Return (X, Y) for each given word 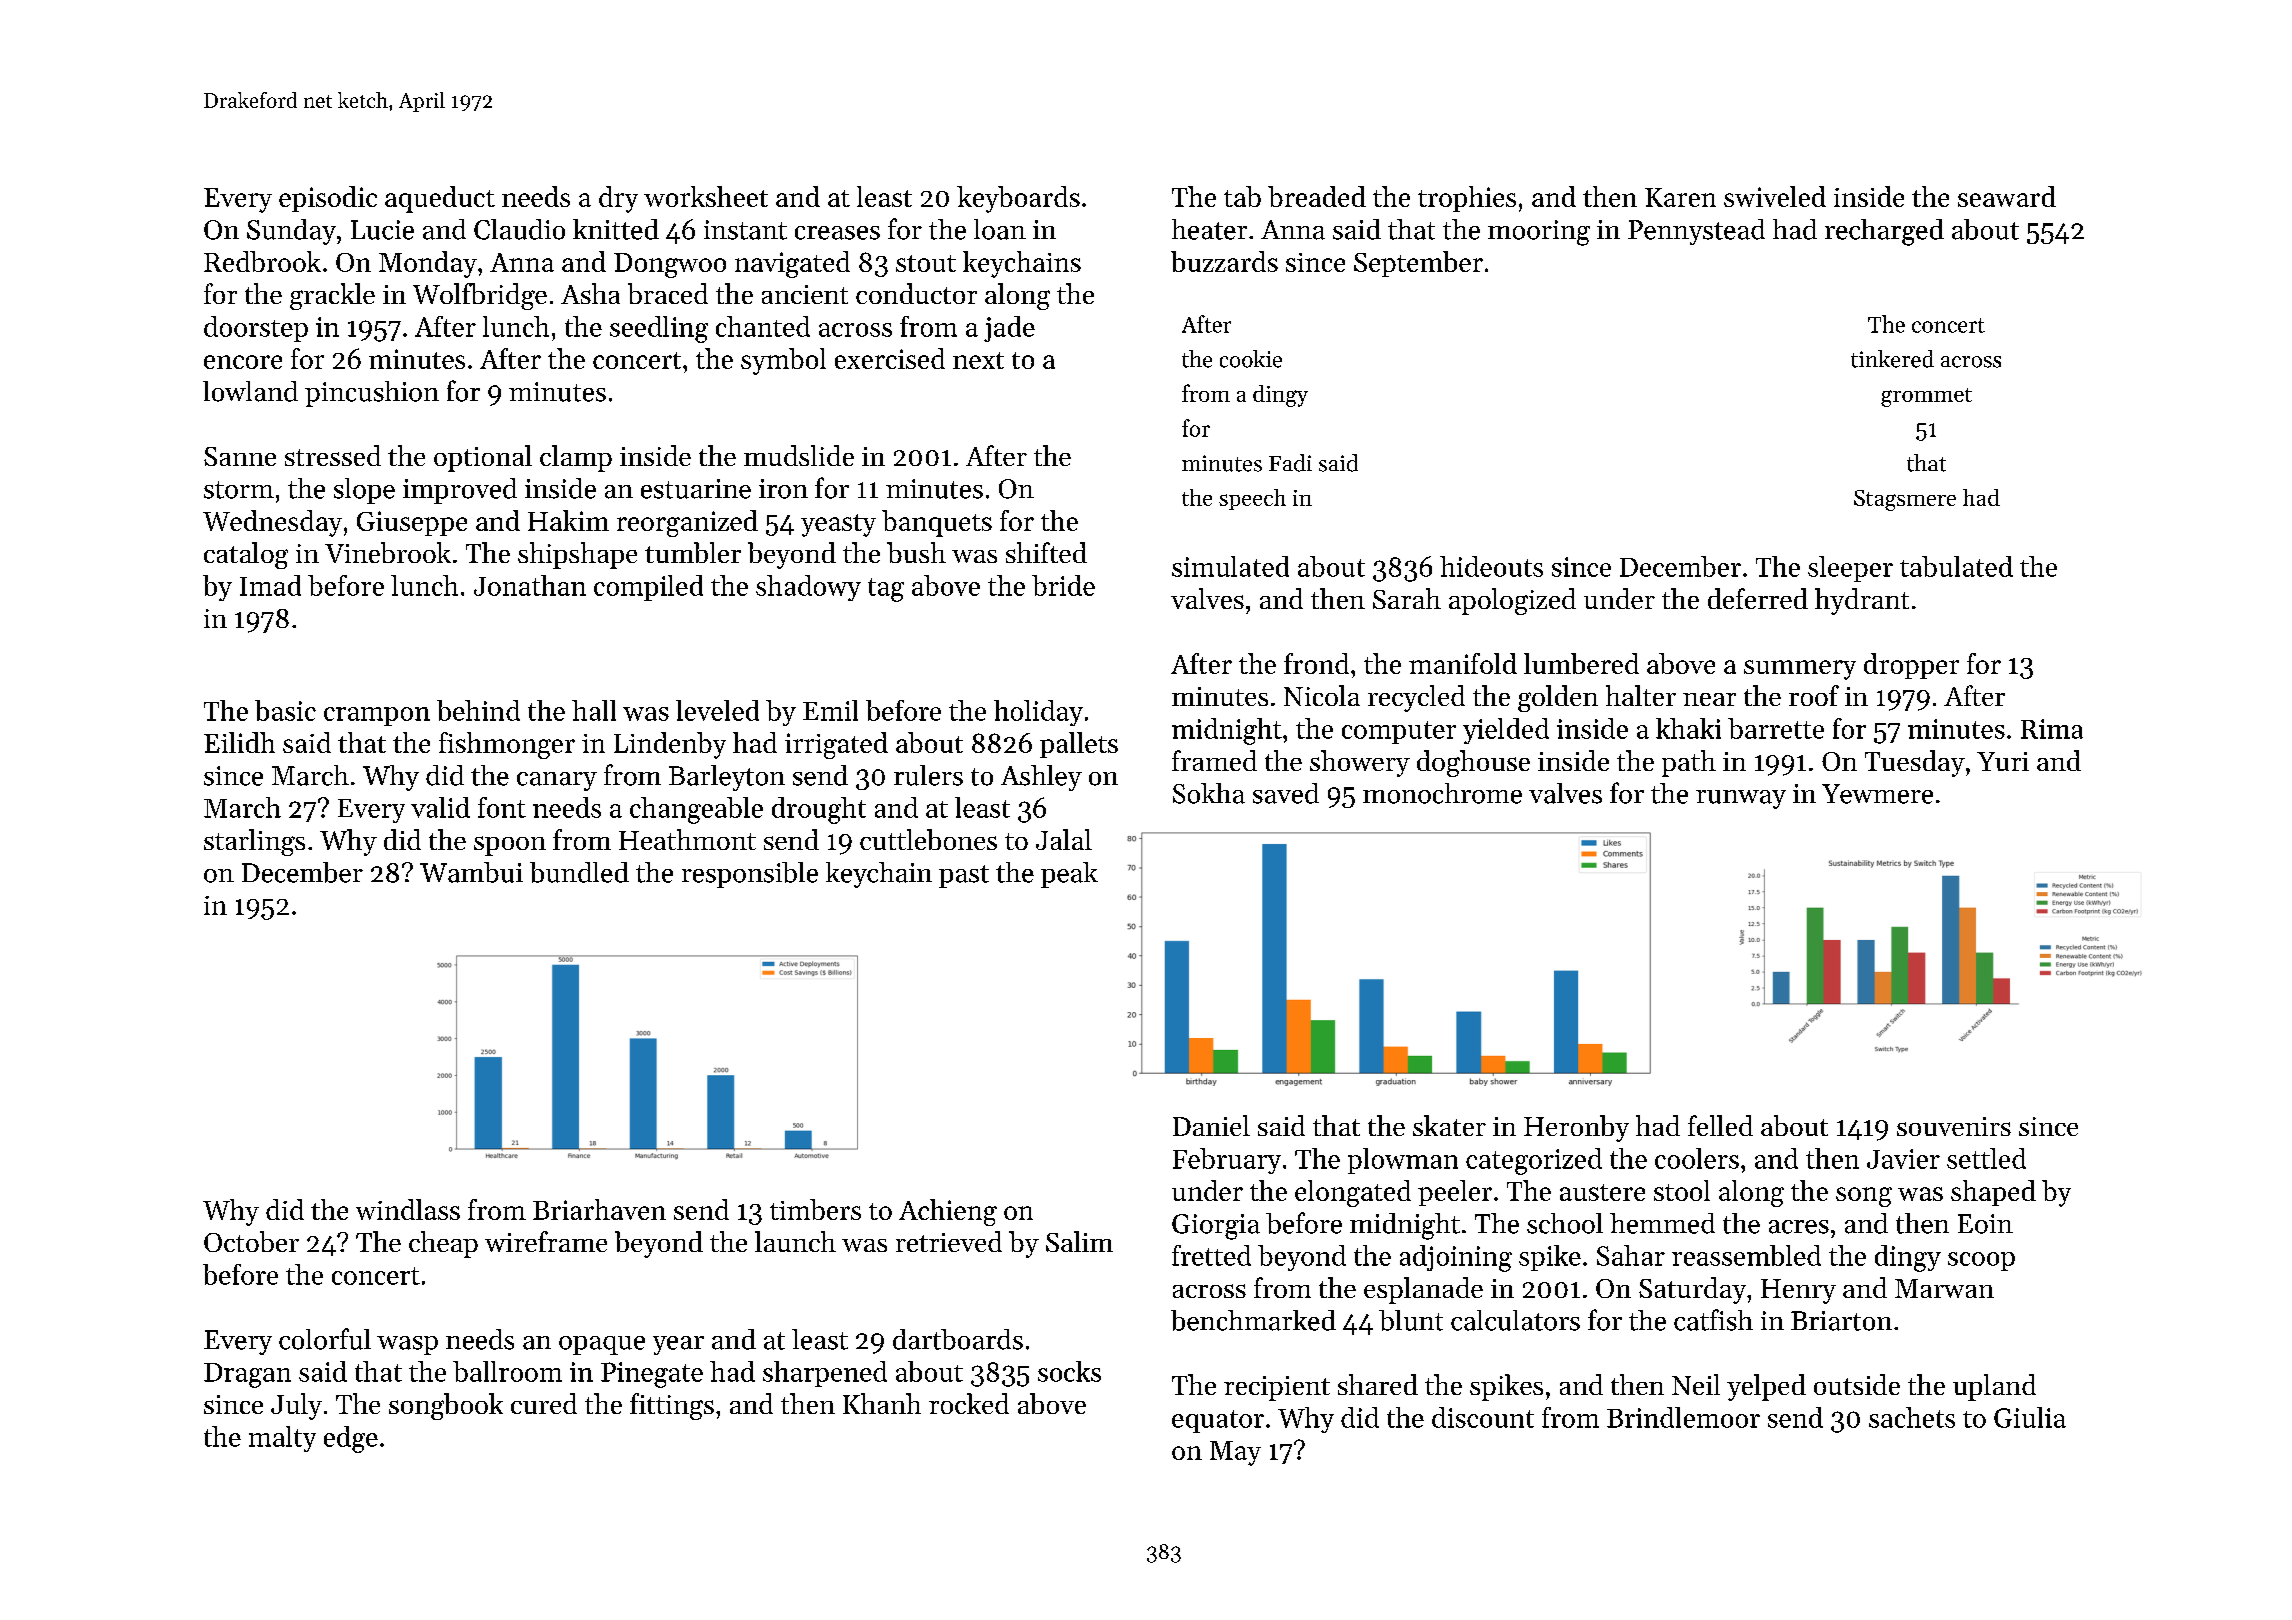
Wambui (471, 872)
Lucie (382, 230)
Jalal (1064, 839)
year (678, 1345)
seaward (2007, 196)
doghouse (1473, 763)
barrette (1776, 728)
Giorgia (1216, 1227)
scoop (1981, 1261)
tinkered (1892, 359)
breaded (1317, 196)
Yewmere (1877, 794)
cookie (1251, 359)
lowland (250, 391)
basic (285, 710)
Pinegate (652, 1375)
